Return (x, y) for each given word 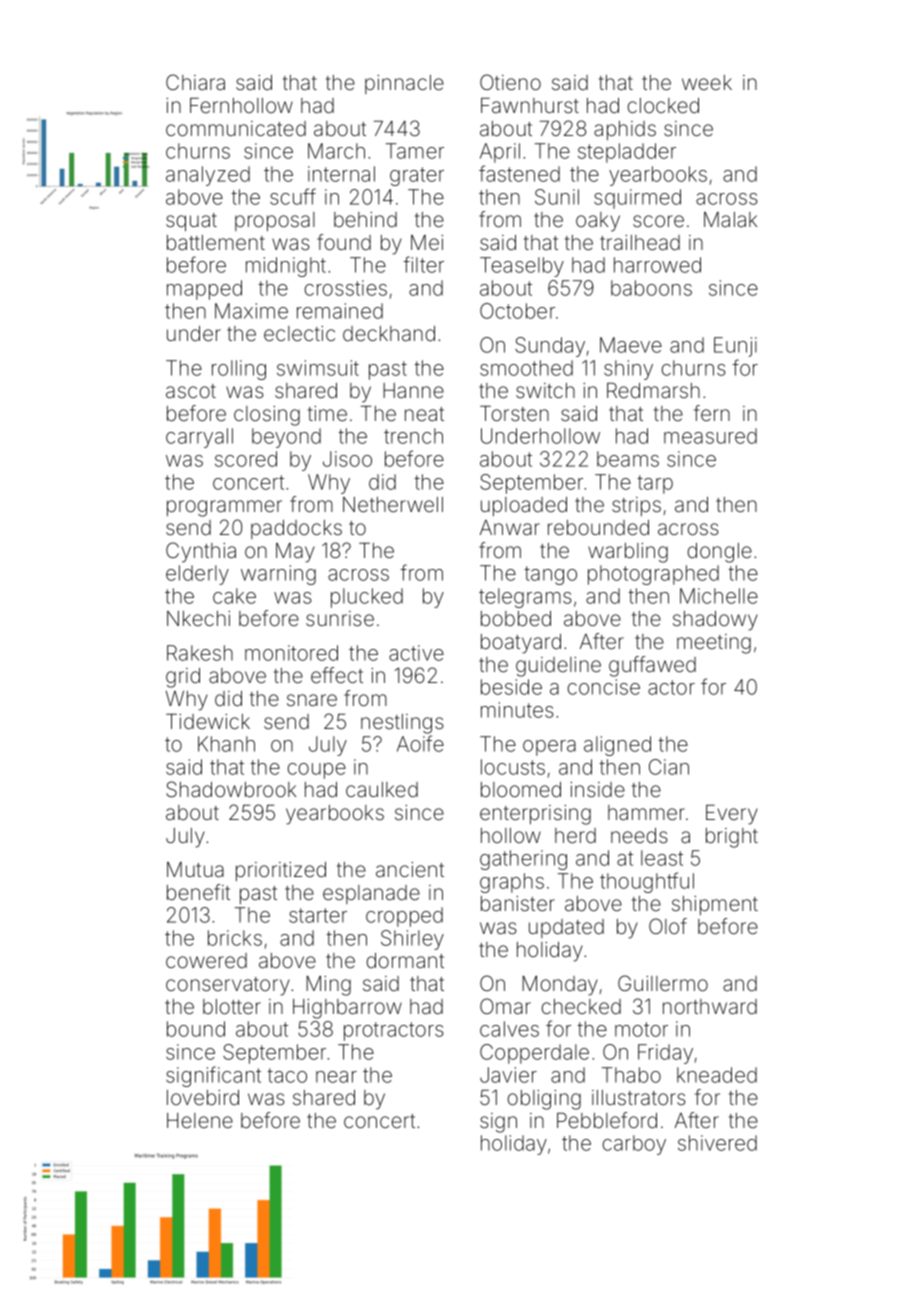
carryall (199, 438)
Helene (200, 1120)
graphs (512, 883)
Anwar (510, 527)
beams (628, 459)
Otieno (510, 82)
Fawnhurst (530, 105)
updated (566, 928)
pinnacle (404, 84)
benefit (198, 892)
